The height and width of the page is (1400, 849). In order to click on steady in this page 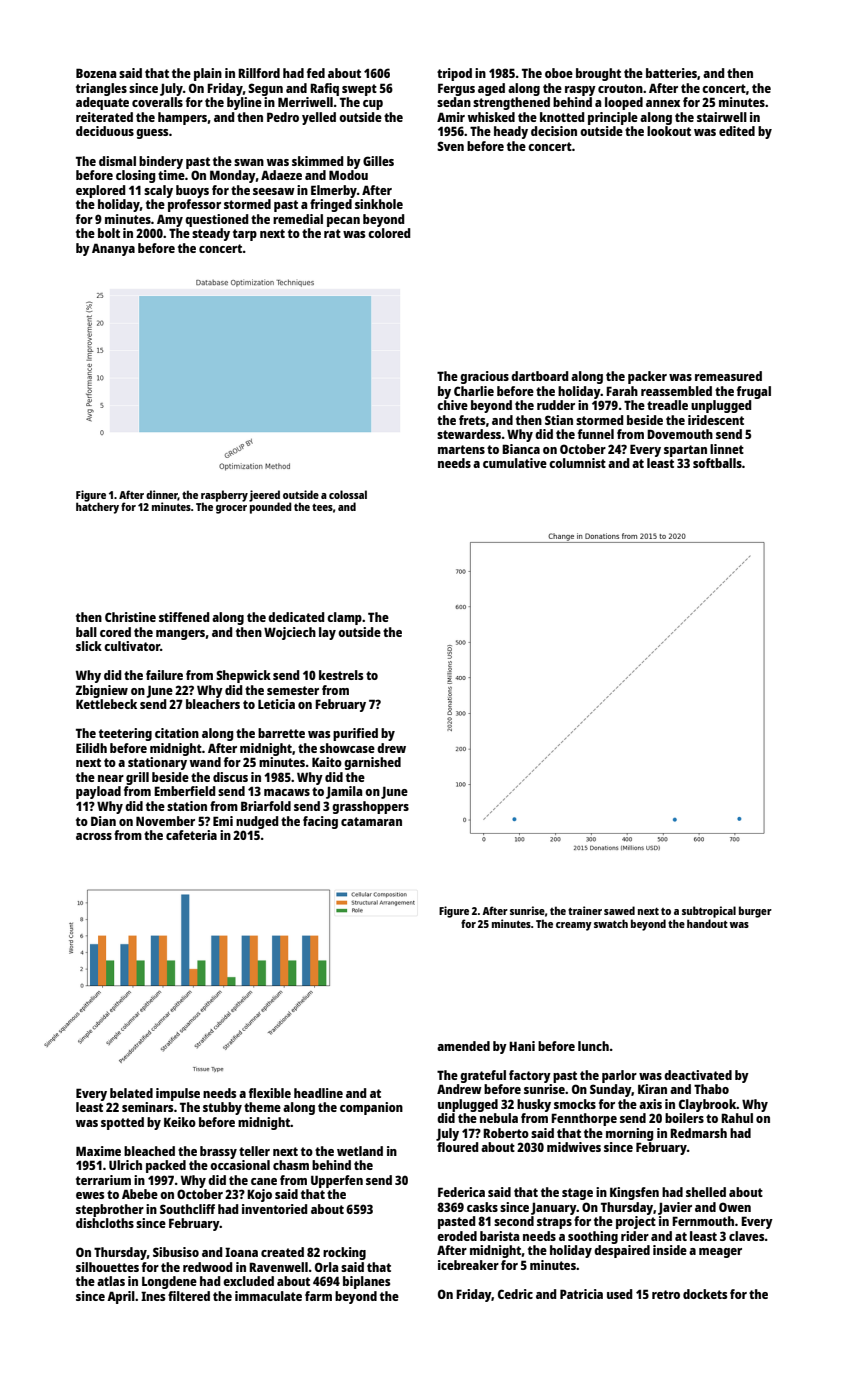, I will do `click(211, 234)`.
